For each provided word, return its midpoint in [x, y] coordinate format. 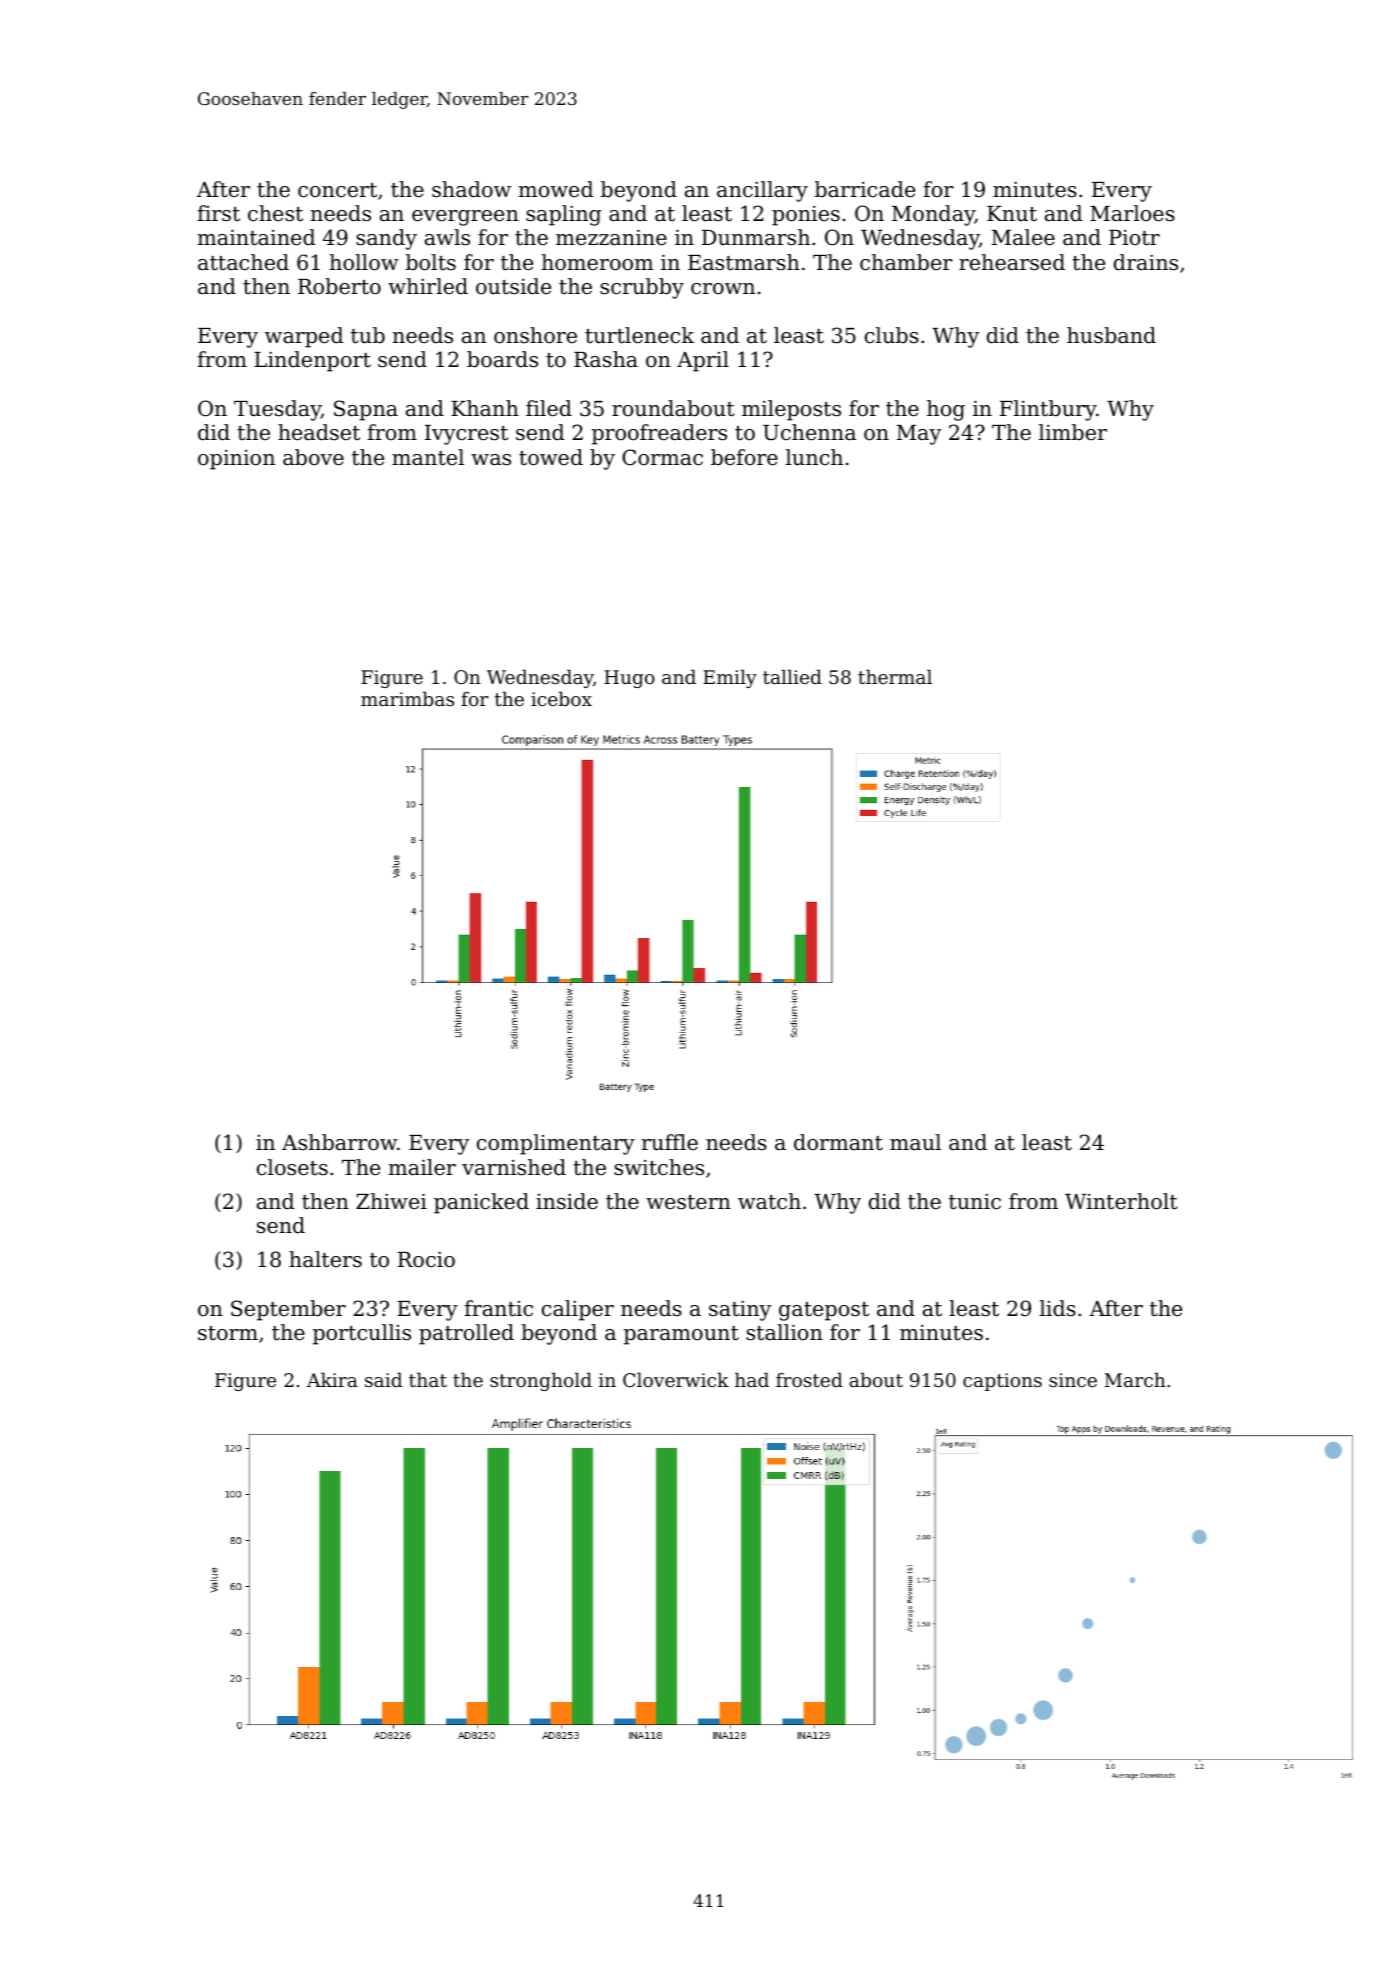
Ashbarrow [339, 1142]
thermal [895, 676]
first [219, 213]
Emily [730, 678]
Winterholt [1121, 1201]
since [1073, 1380]
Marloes [1132, 213]
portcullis [362, 1334]
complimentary [556, 1144]
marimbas [407, 698]
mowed [556, 189]
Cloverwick [676, 1379]
